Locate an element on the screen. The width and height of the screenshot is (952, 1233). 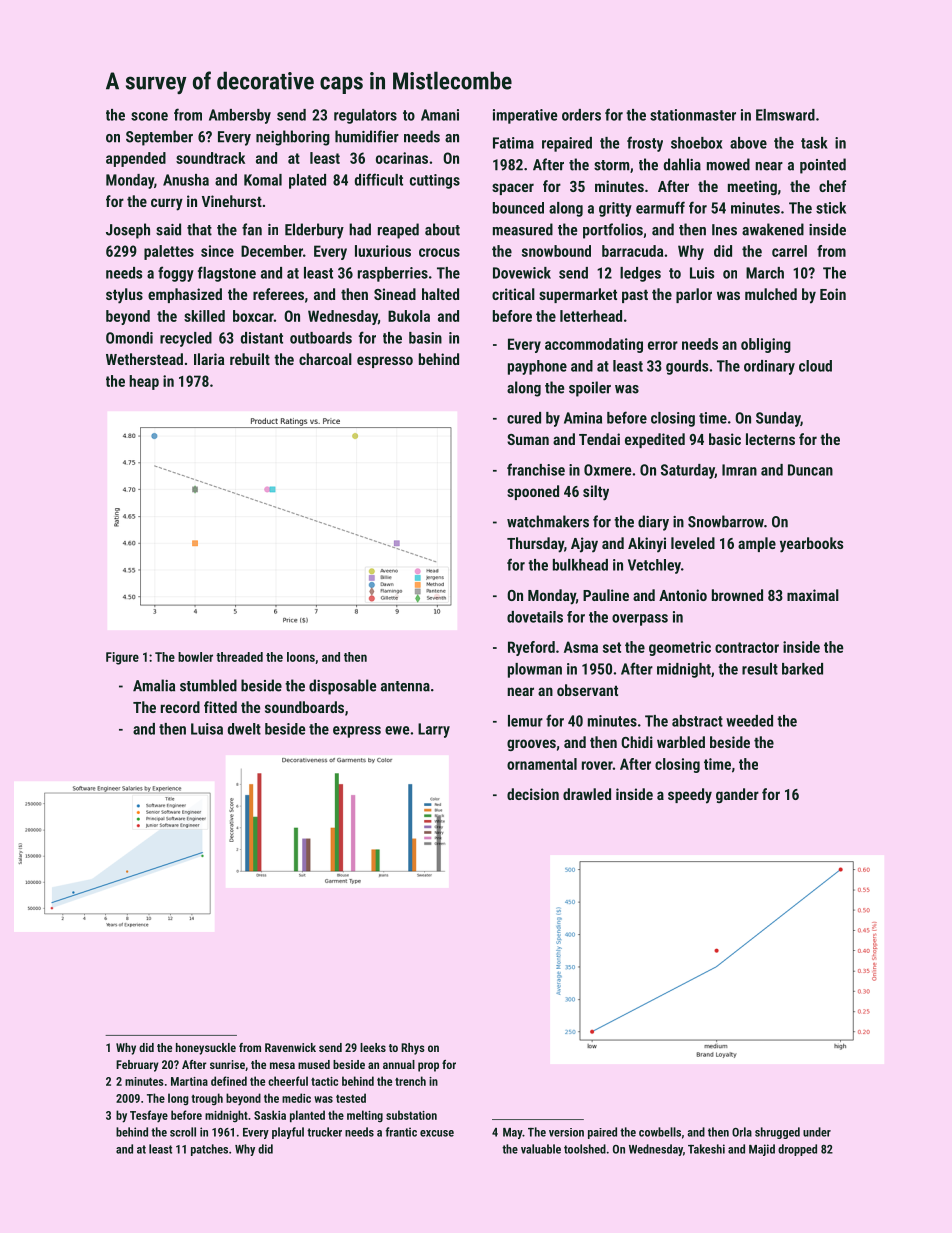
bowler is located at coordinates (195, 657).
